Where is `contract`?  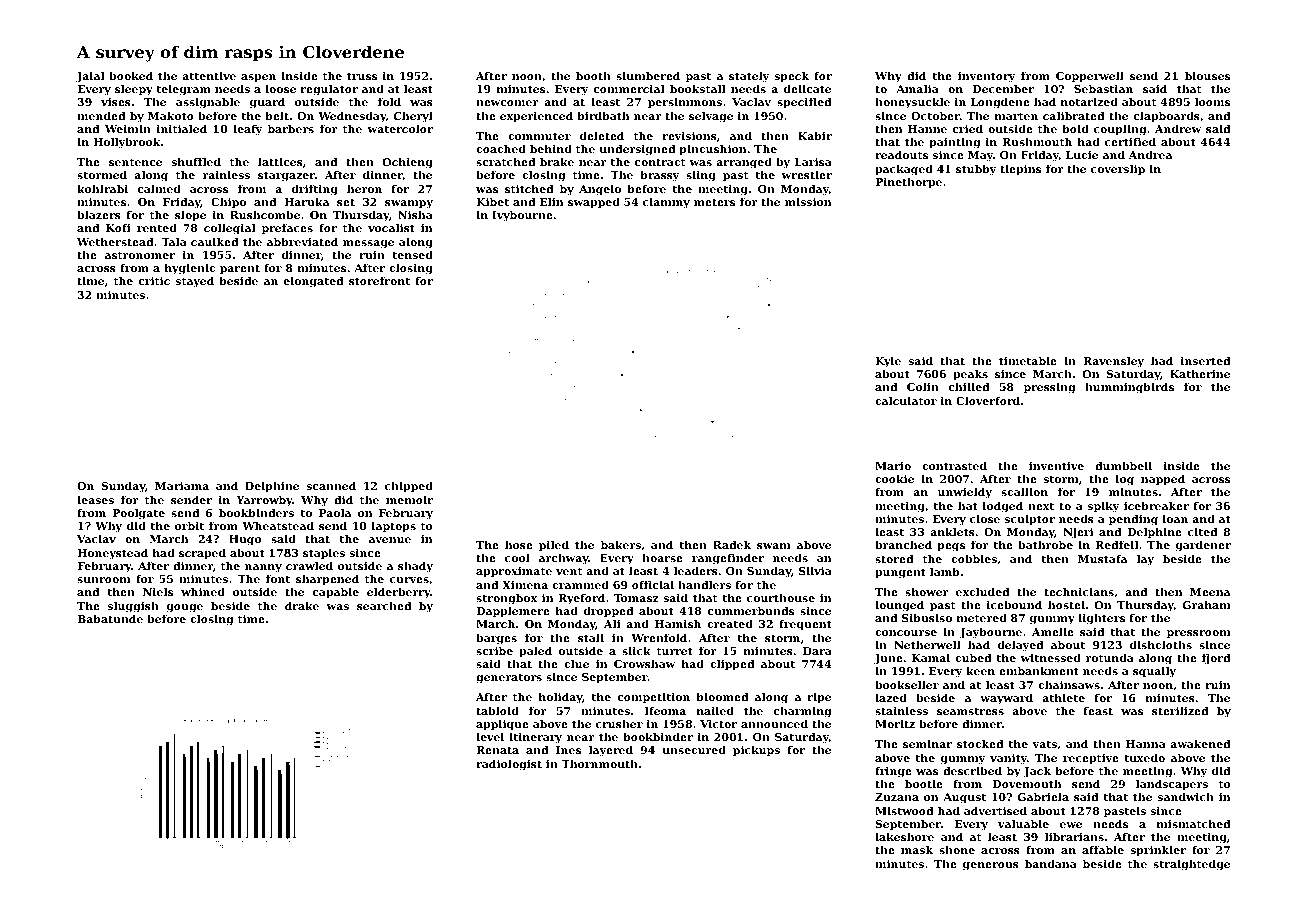
contract is located at coordinates (660, 162).
